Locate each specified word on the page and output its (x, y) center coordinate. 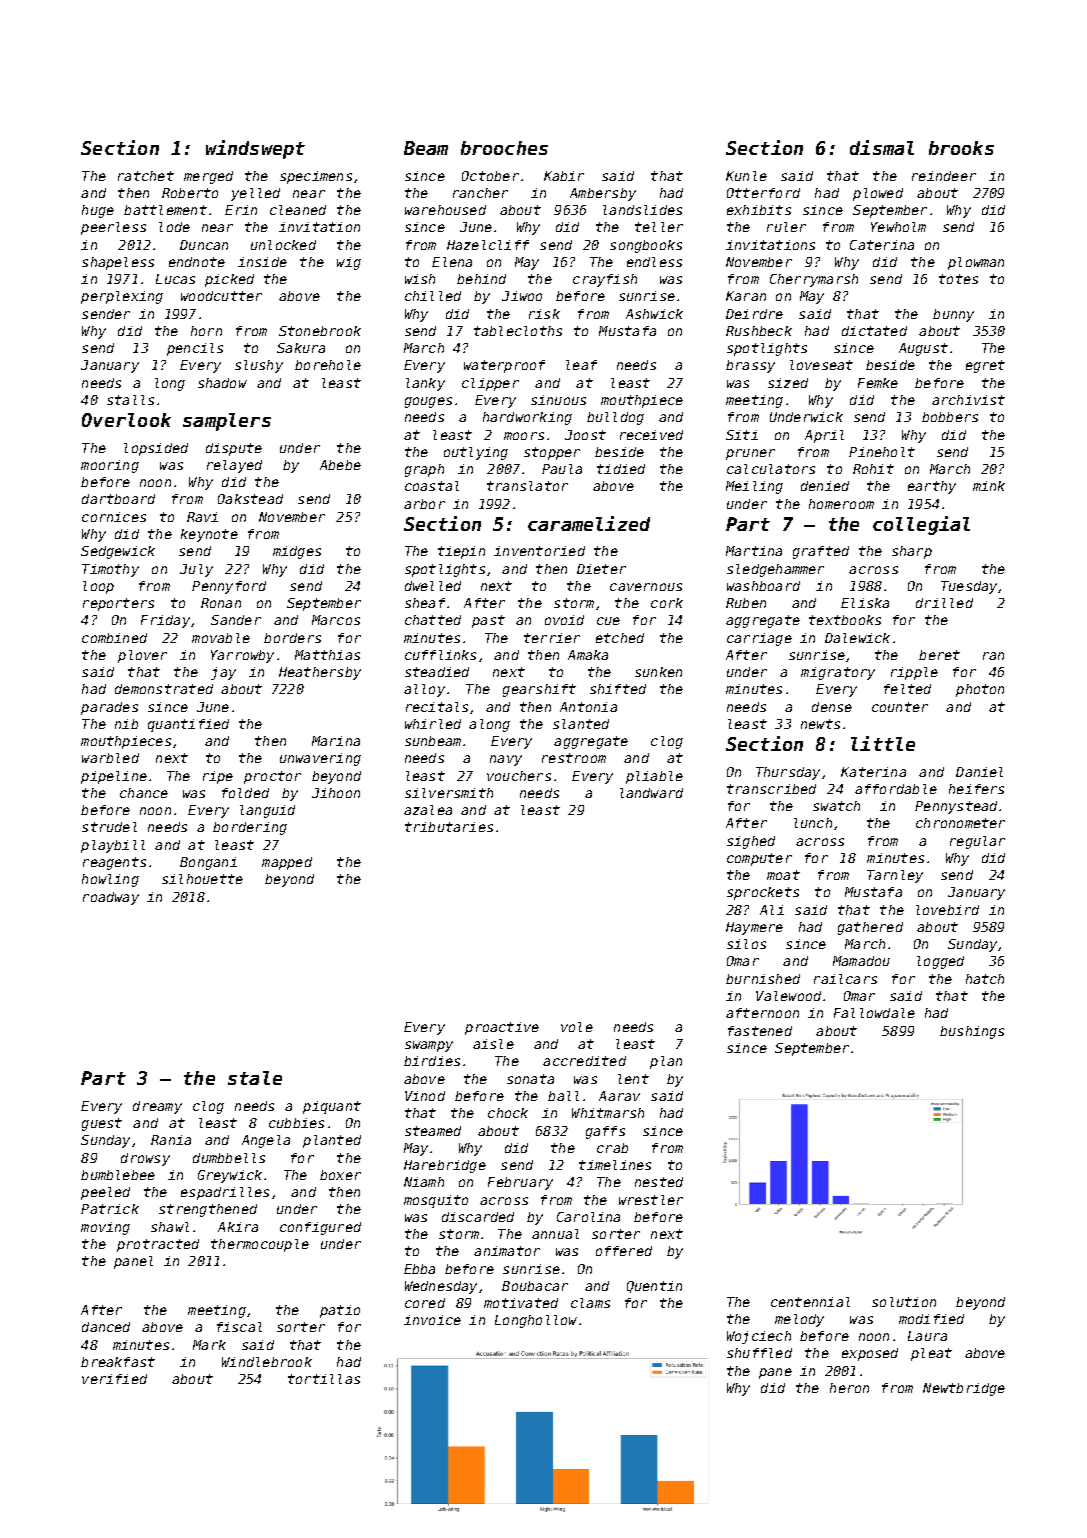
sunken (658, 672)
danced (106, 1327)
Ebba (419, 1269)
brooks (961, 148)
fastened (760, 1031)
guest (102, 1124)
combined (114, 638)
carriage (759, 639)
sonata (530, 1079)
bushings (972, 1032)
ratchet (146, 176)
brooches (504, 148)
